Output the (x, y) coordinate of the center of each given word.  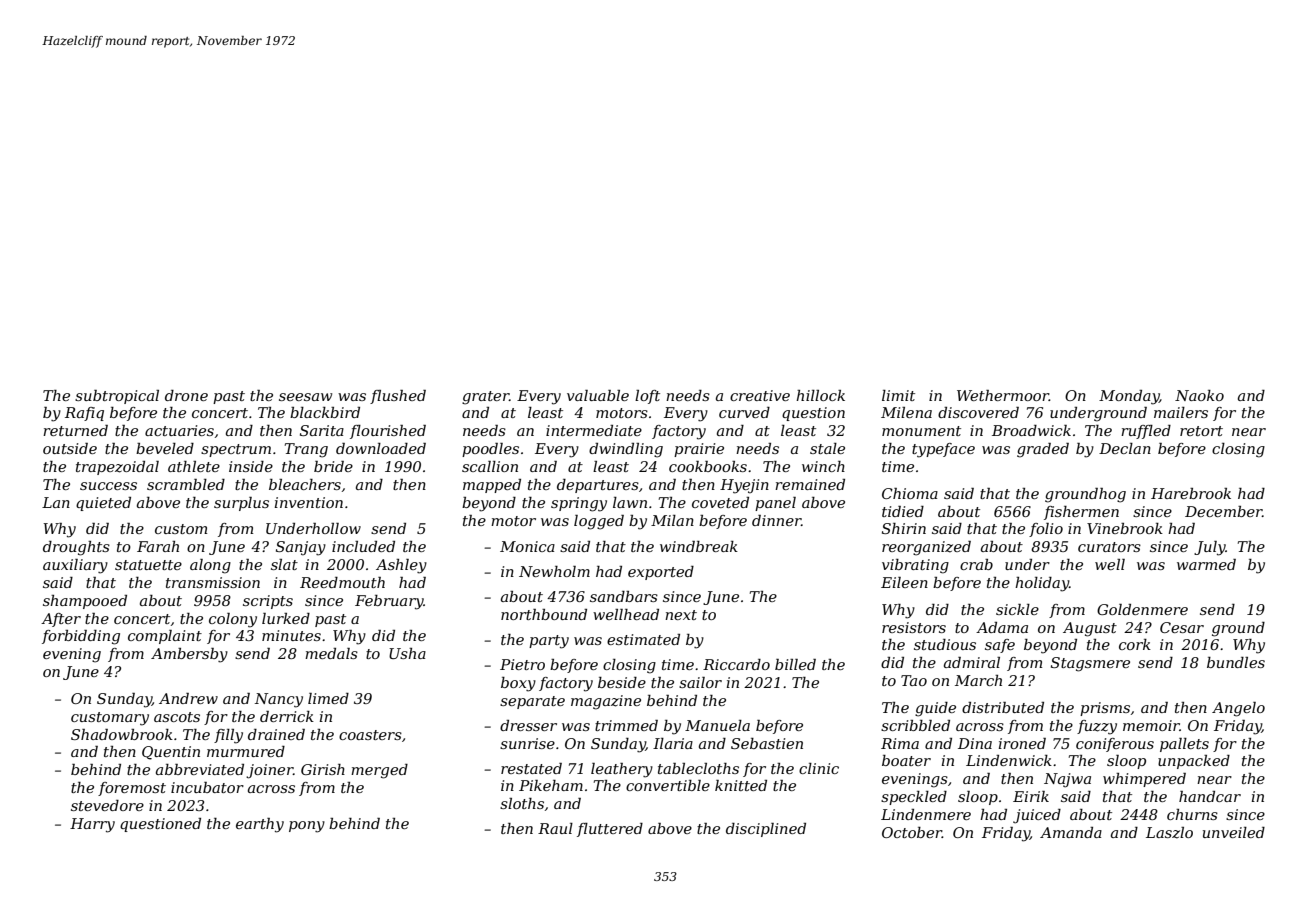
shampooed (85, 602)
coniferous (1115, 745)
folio (1046, 530)
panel (775, 504)
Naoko (1199, 395)
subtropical (117, 397)
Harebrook (1191, 493)
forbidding (81, 637)
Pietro (522, 664)
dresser (528, 725)
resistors (914, 627)
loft (647, 397)
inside (251, 466)
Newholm (554, 571)
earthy (260, 825)
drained (276, 734)
